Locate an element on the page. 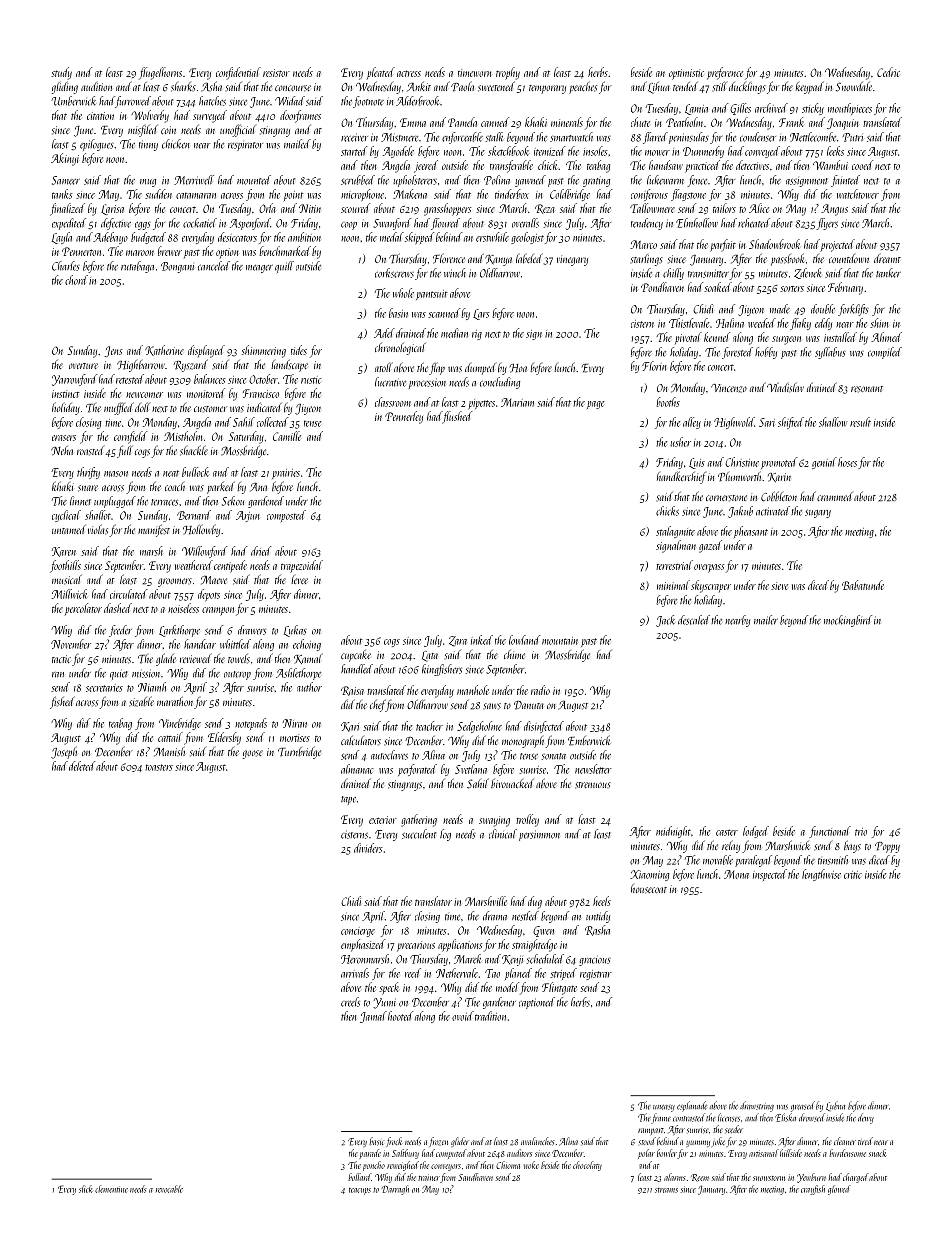  Polina is located at coordinates (497, 180).
